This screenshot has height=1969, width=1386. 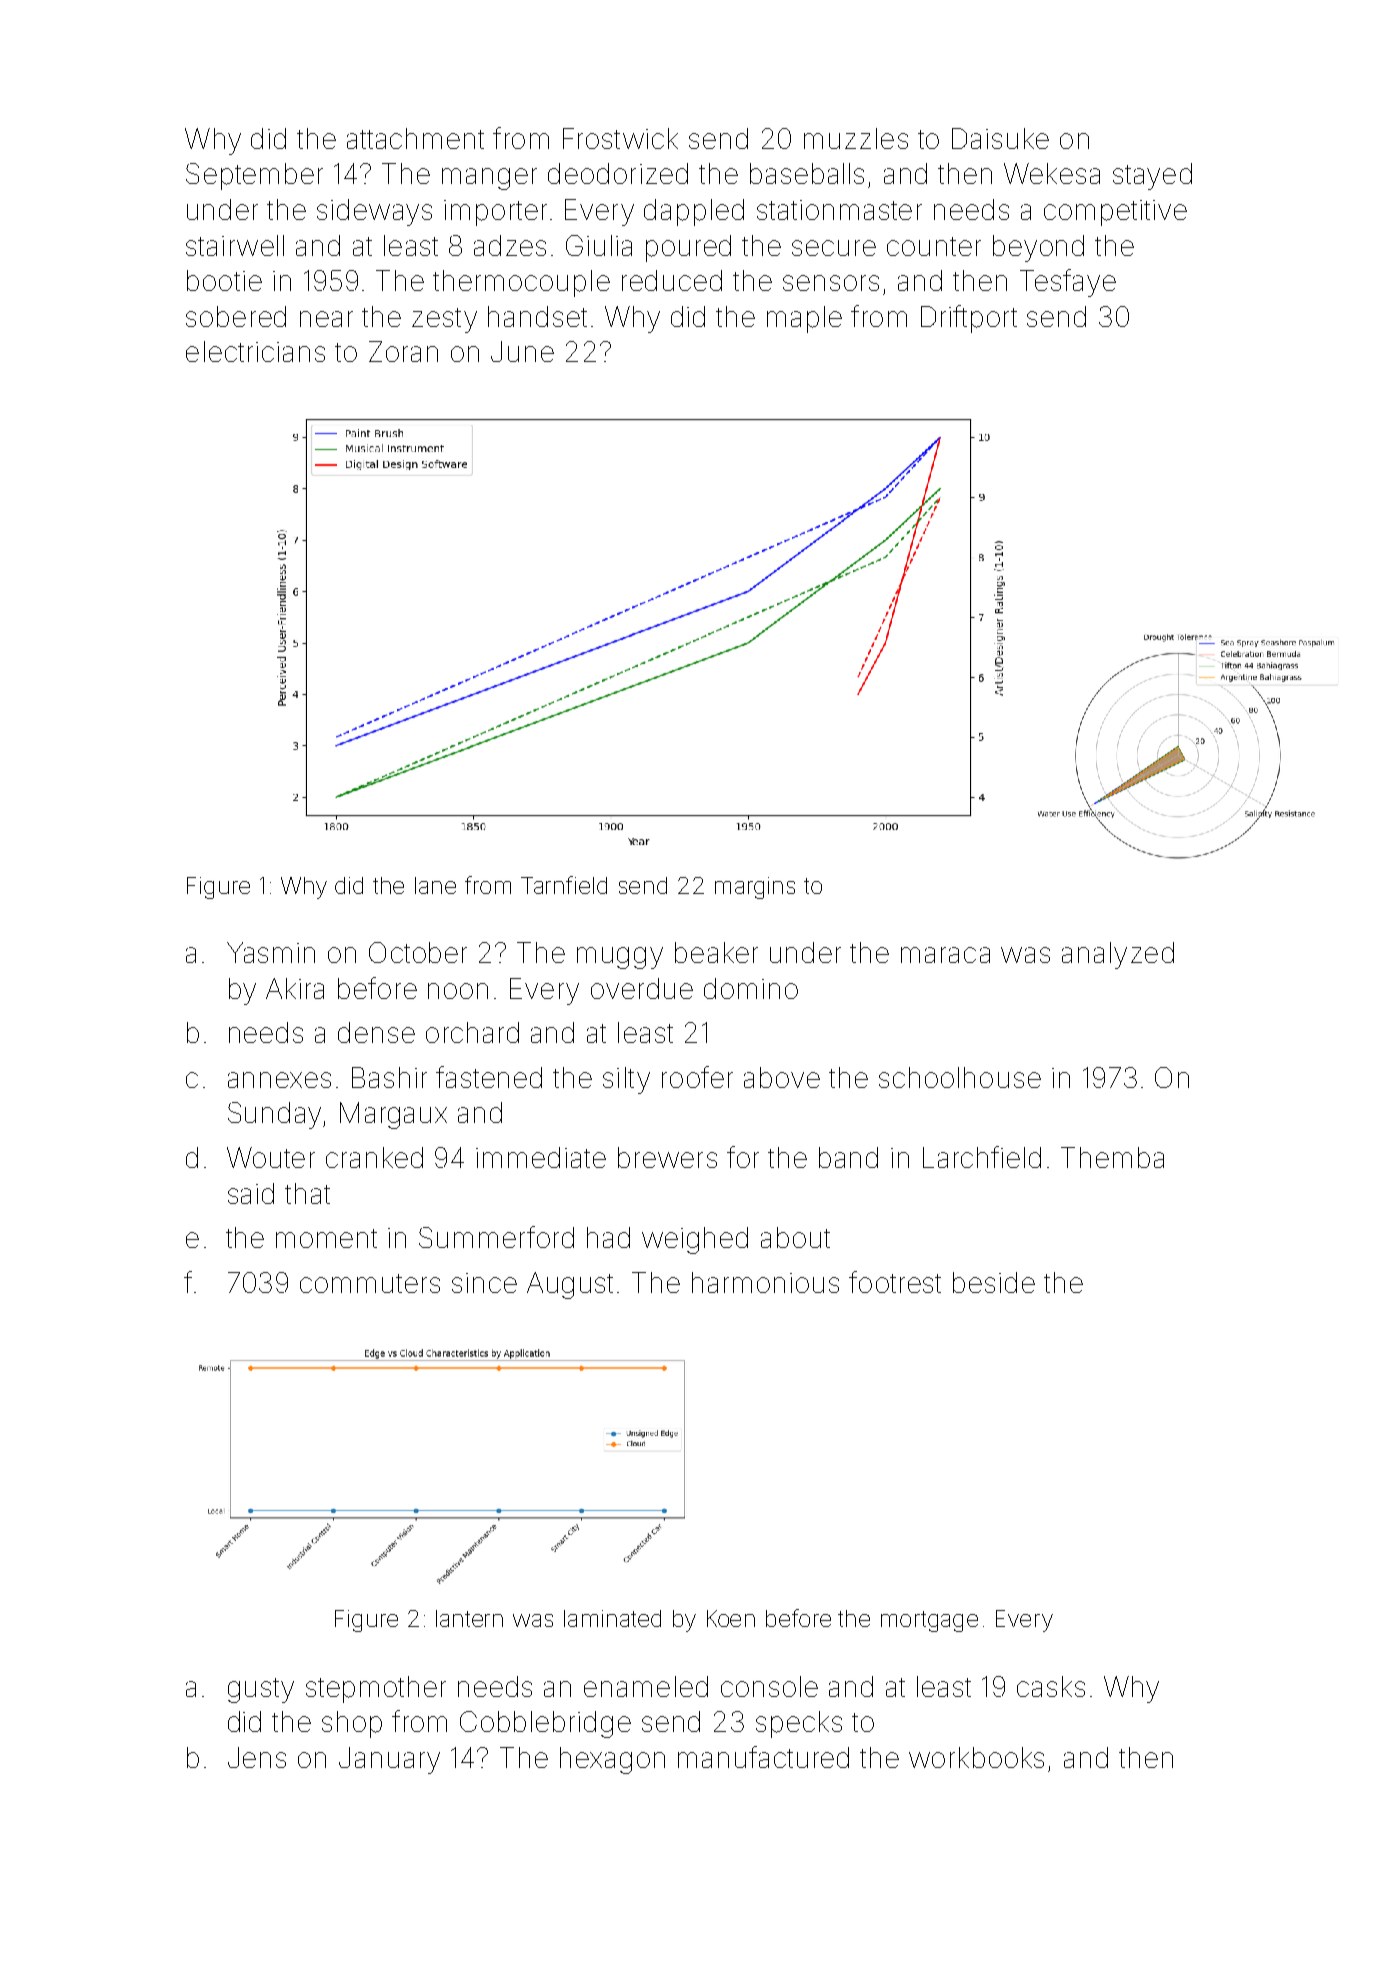 What do you see at coordinates (763, 1757) in the screenshot?
I see `manufactured` at bounding box center [763, 1757].
